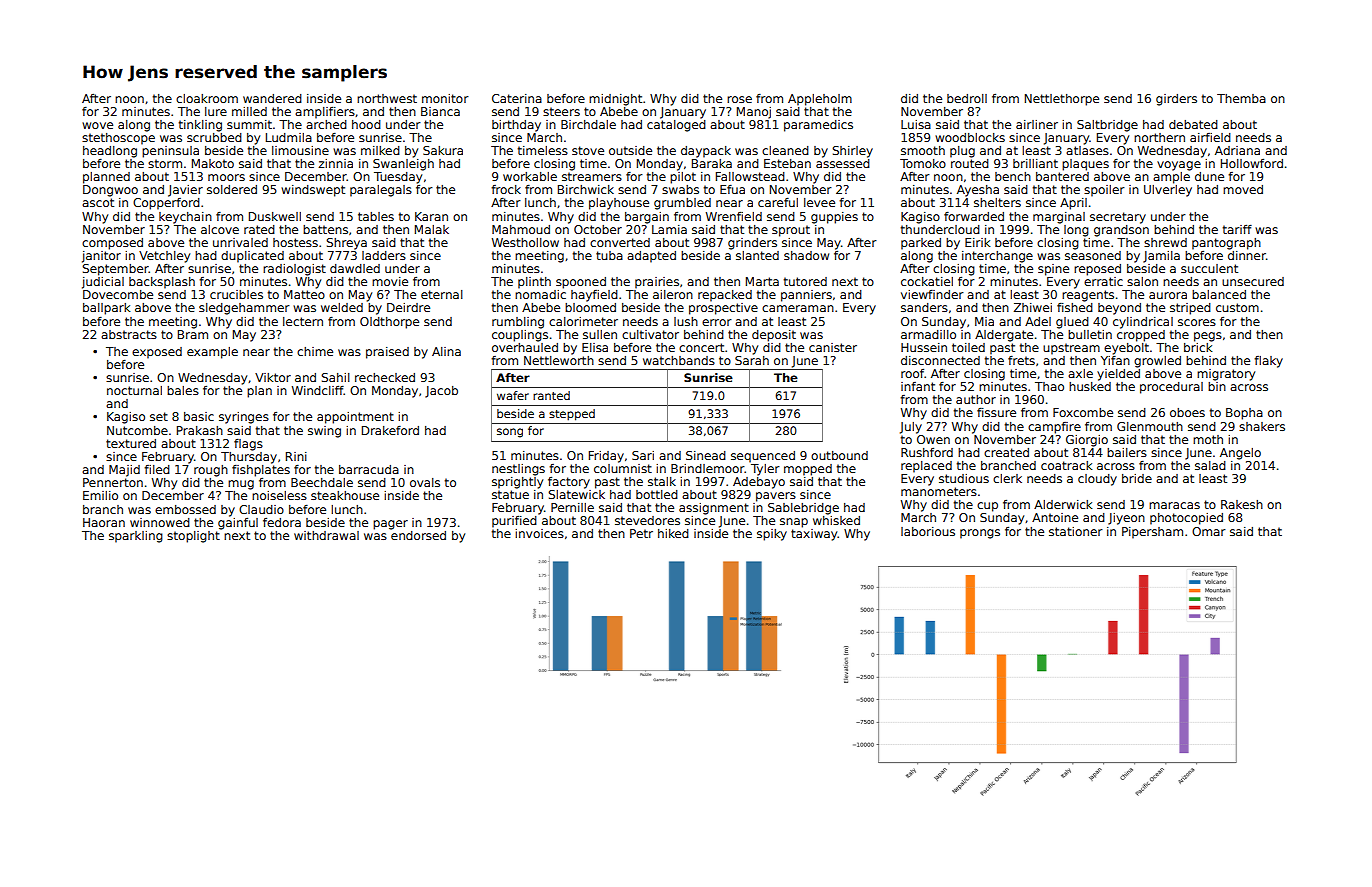 This screenshot has height=887, width=1372. Describe the element at coordinates (207, 98) in the screenshot. I see `cloakroom` at that location.
